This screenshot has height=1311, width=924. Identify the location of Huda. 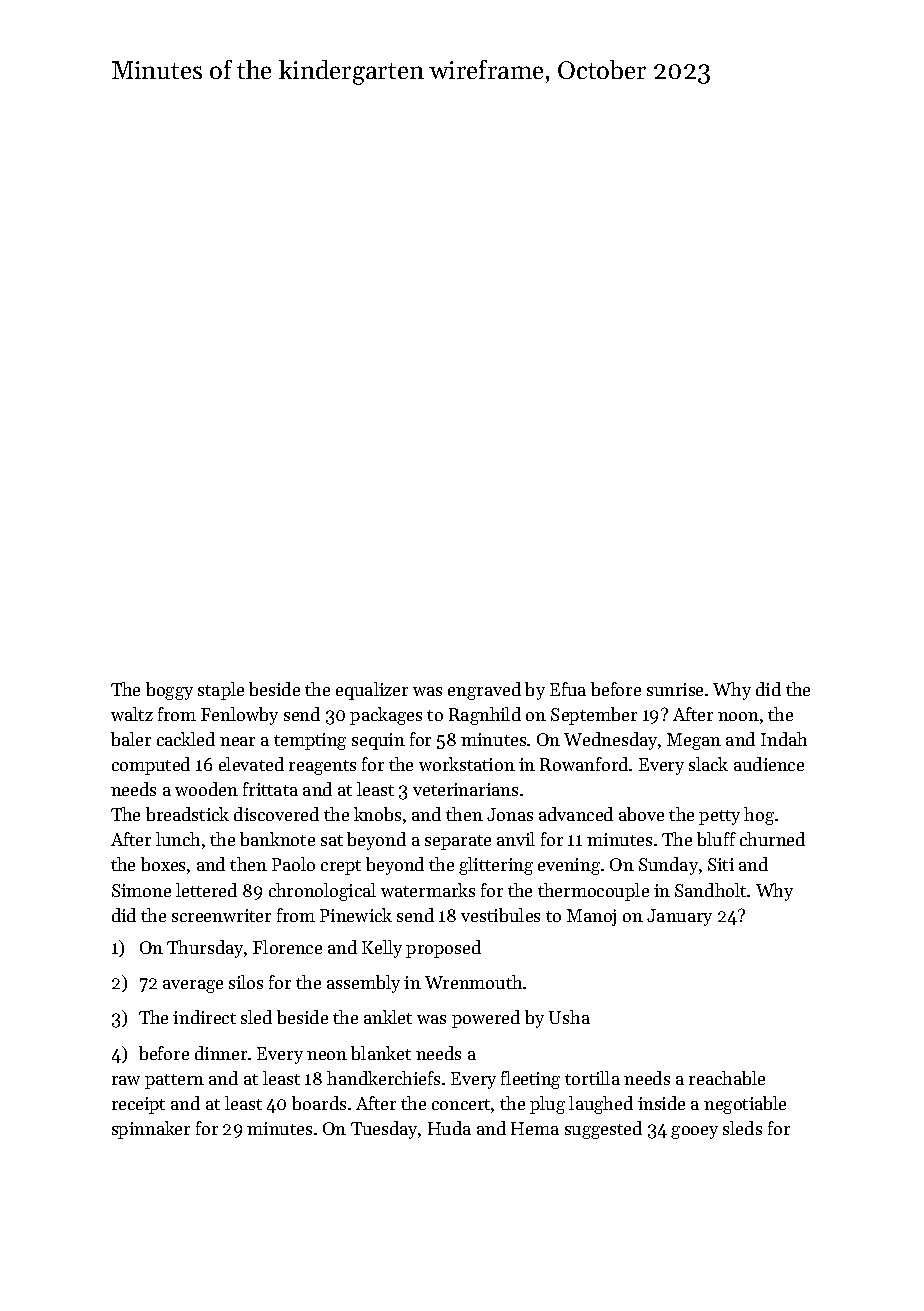
(449, 1128).
